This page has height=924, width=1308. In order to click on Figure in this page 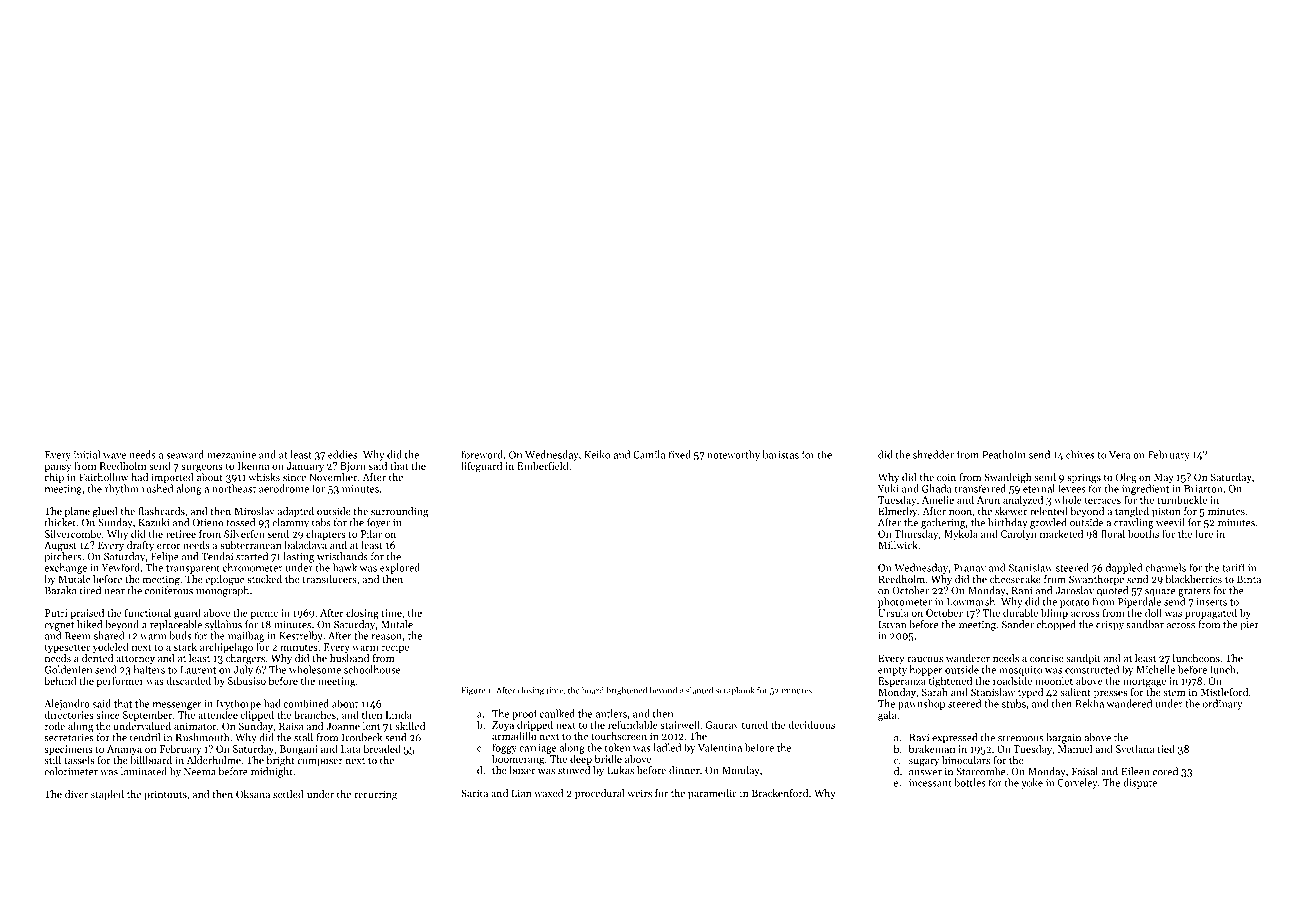, I will do `click(474, 691)`.
